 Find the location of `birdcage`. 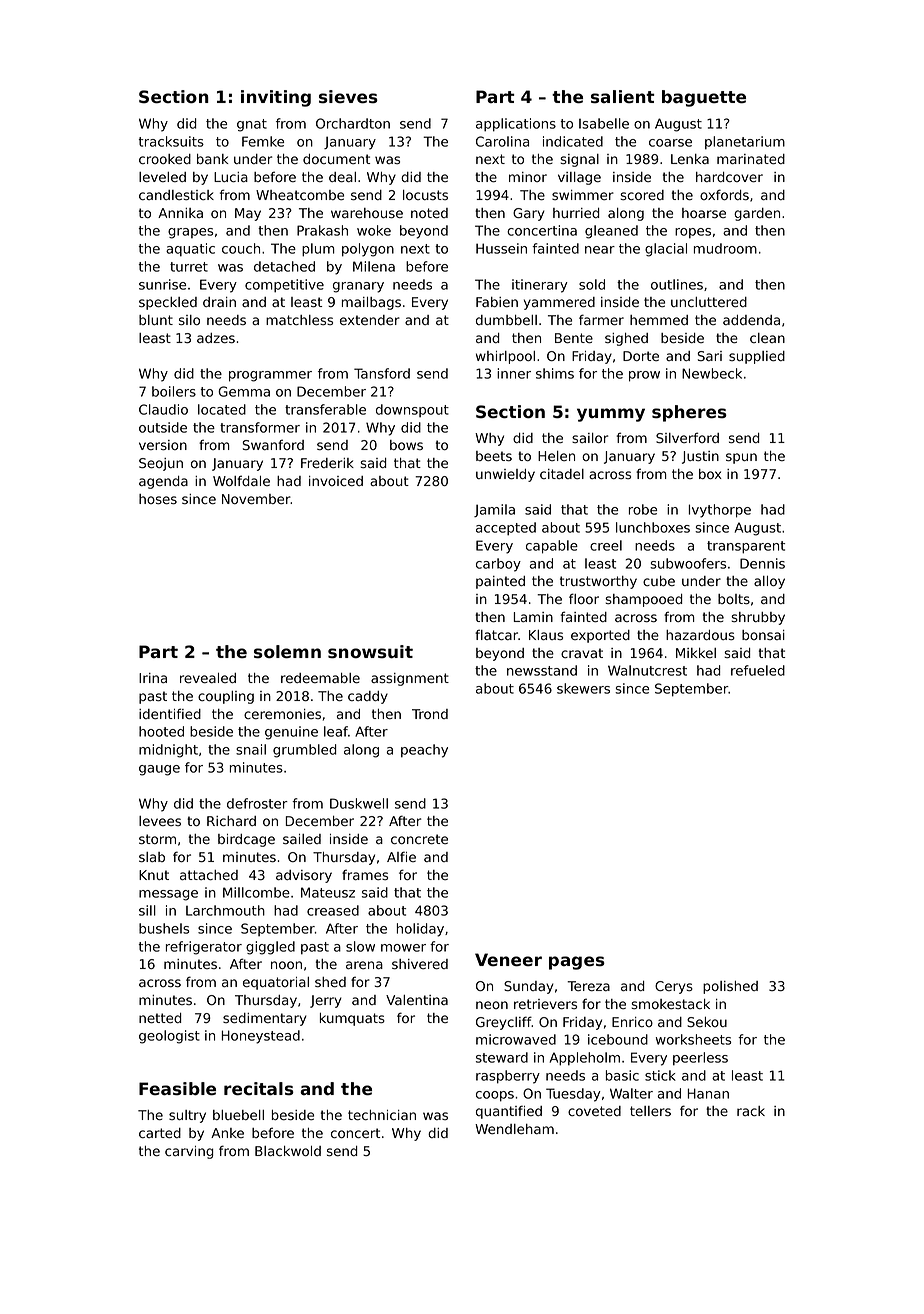

birdcage is located at coordinates (246, 840).
